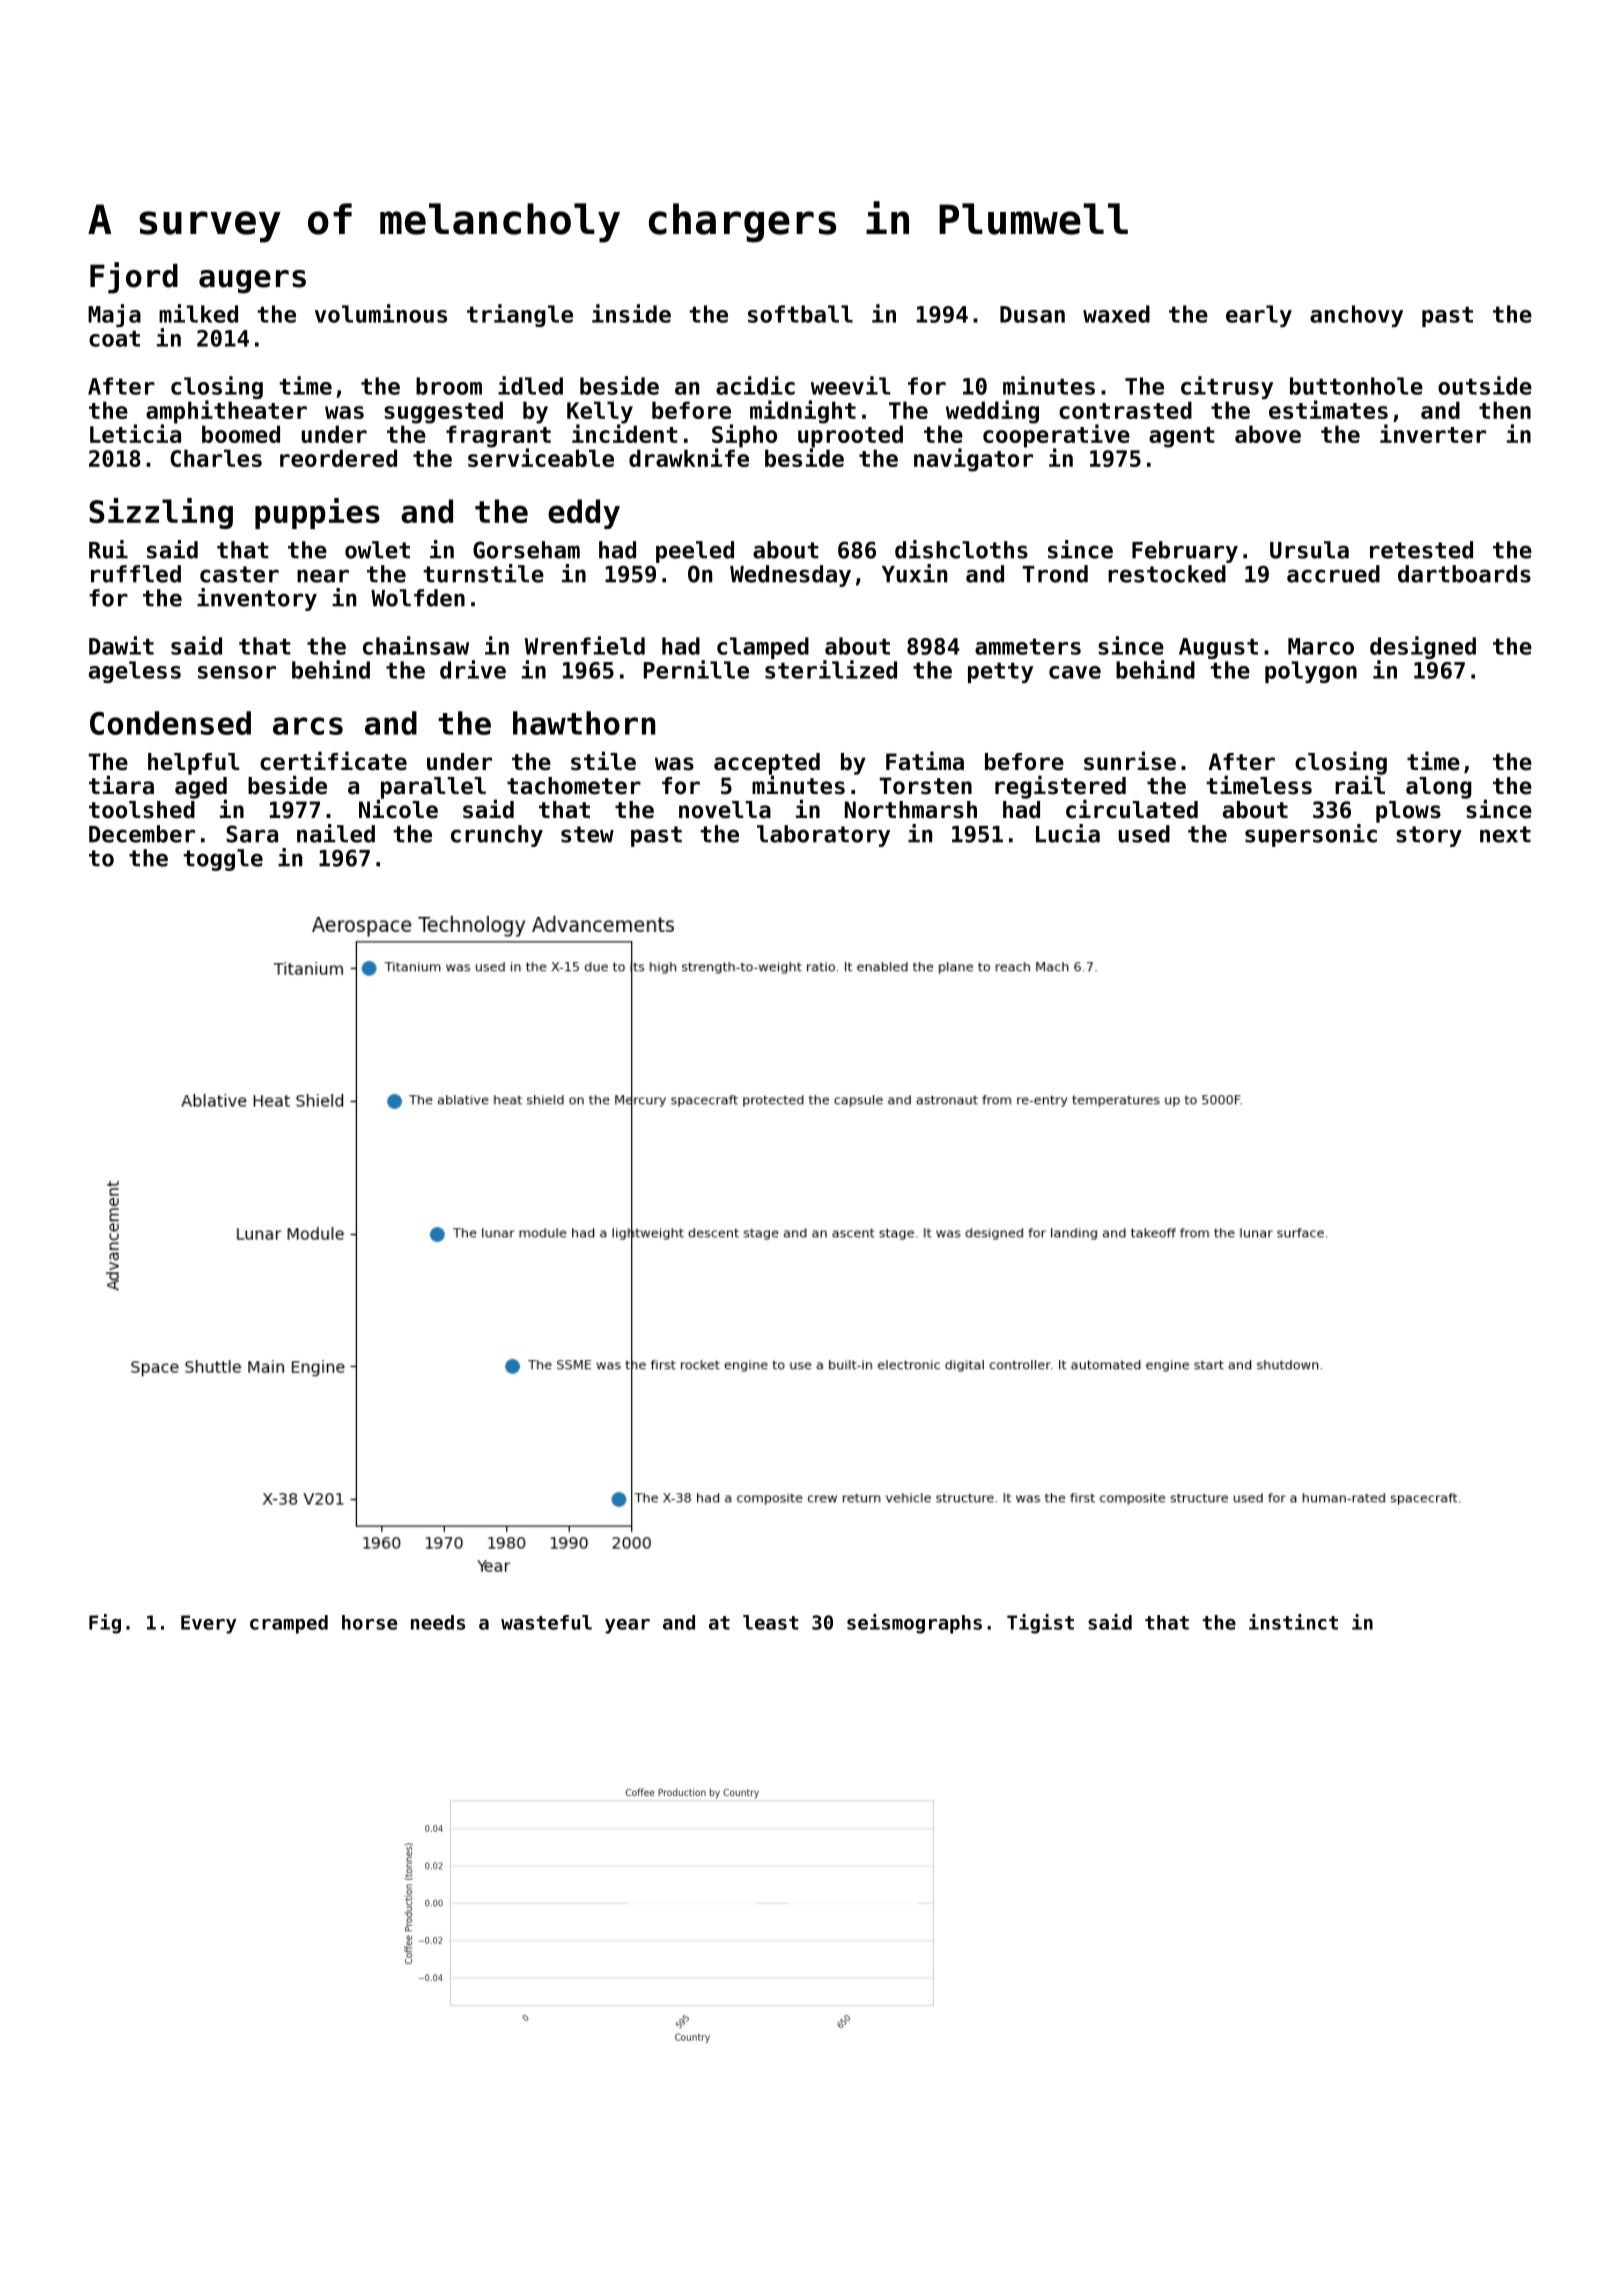 The width and height of the page is (1620, 2292). I want to click on instinct, so click(1293, 1622).
